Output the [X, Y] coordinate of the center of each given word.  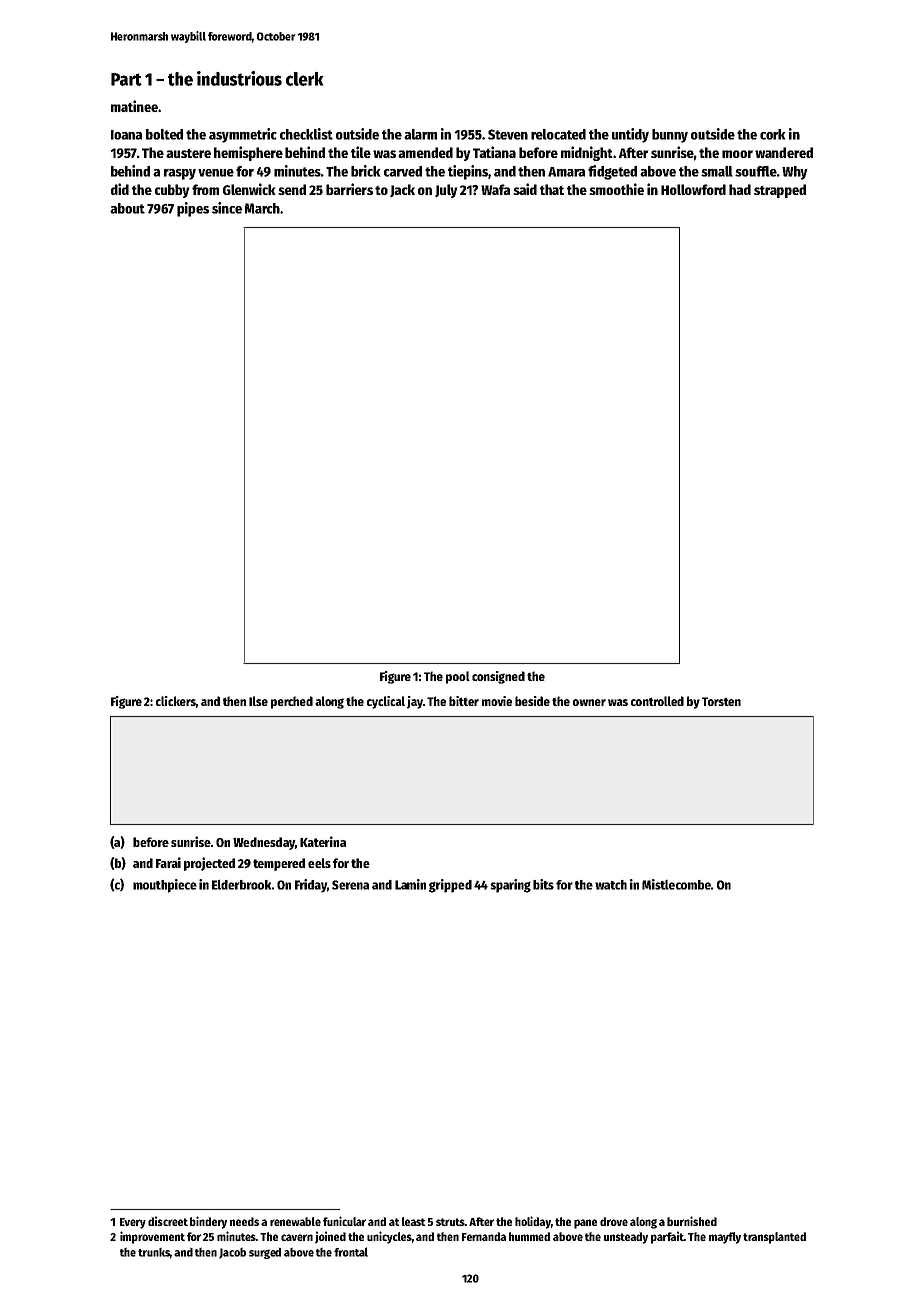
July [446, 191]
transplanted [774, 1238]
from [205, 189]
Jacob [232, 1253]
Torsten [721, 701]
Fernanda [484, 1236]
